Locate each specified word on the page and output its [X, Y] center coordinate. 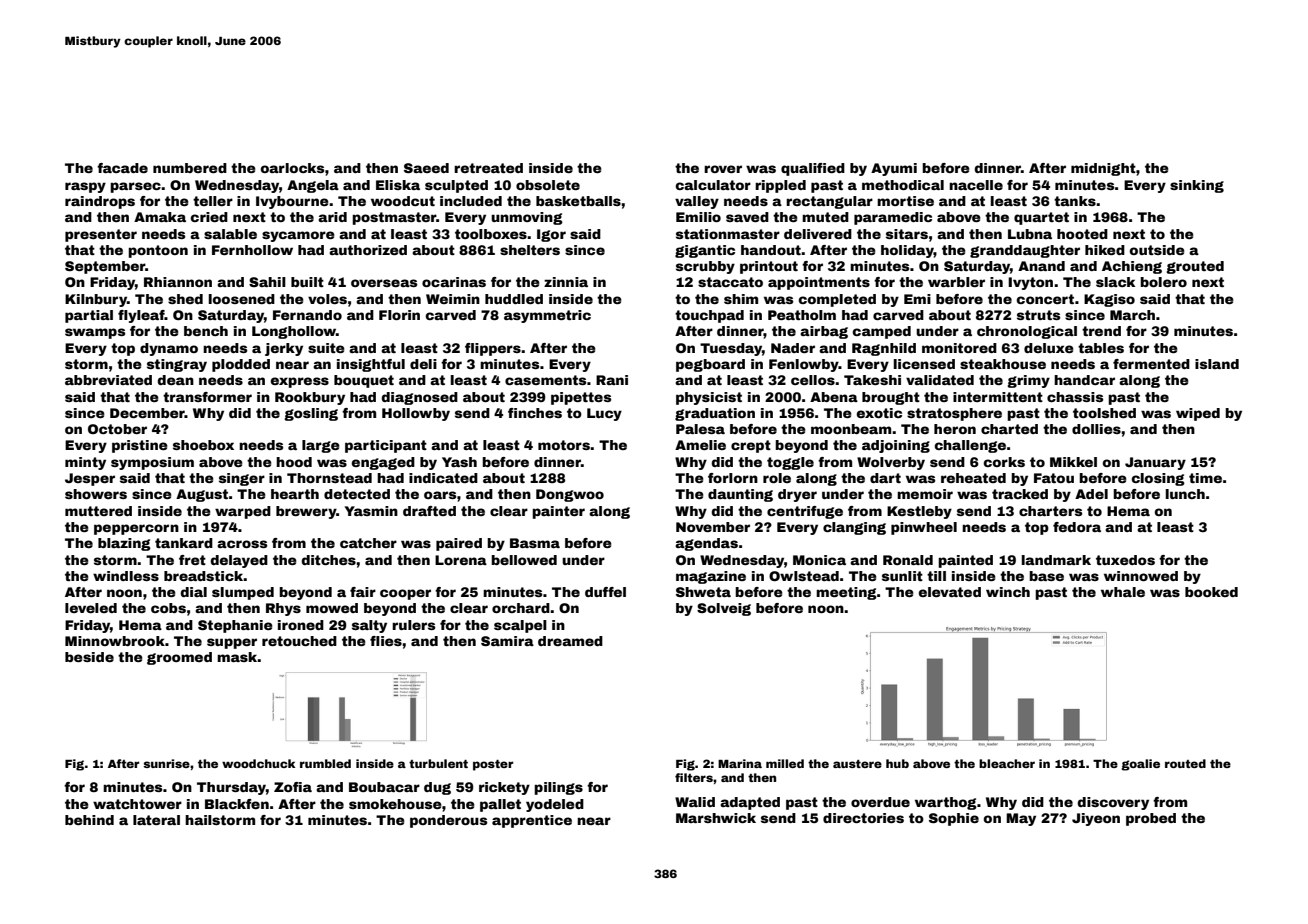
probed [1151, 819]
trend [1101, 331]
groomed [179, 658]
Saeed [426, 168]
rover [723, 169]
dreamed [570, 641]
